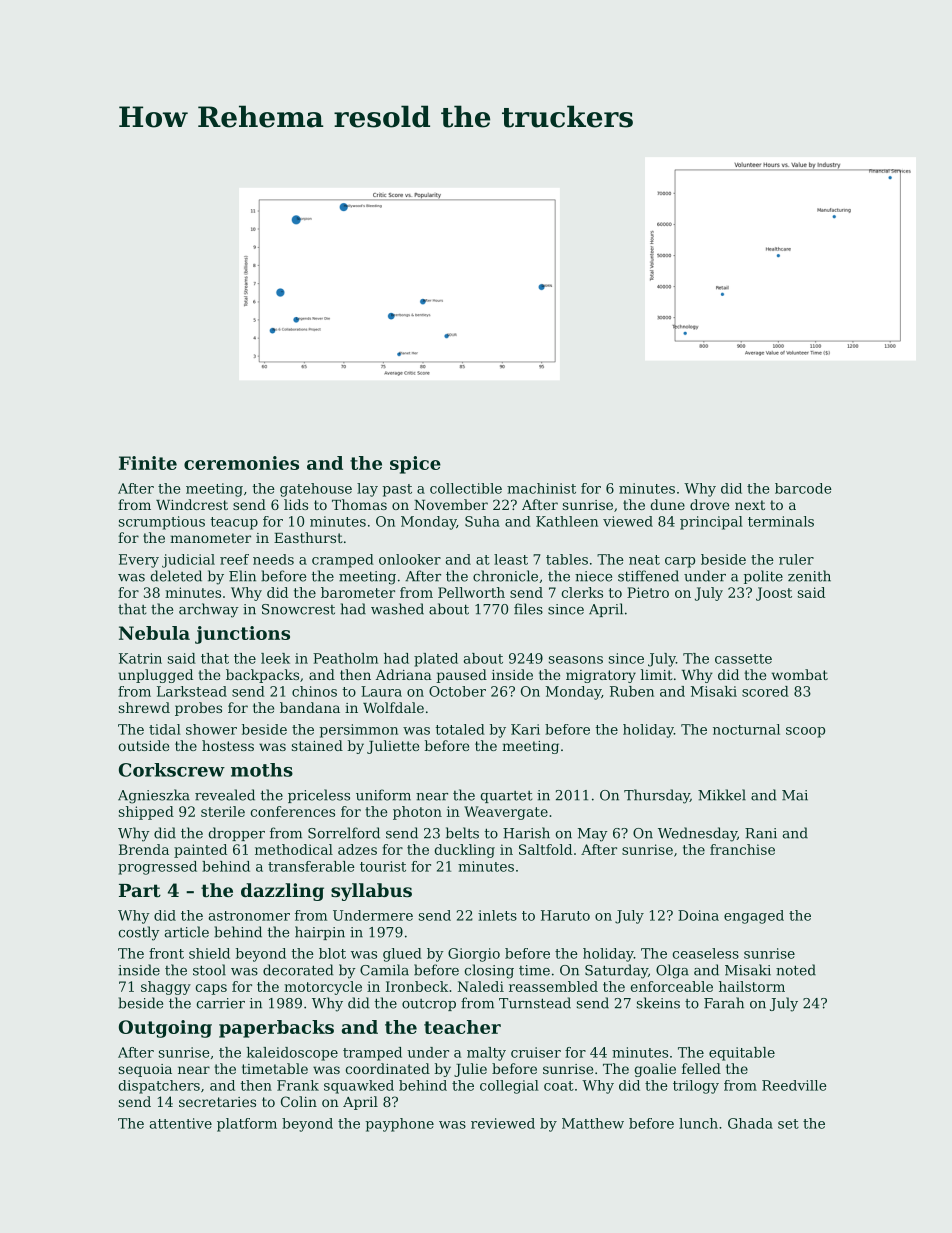 Image resolution: width=952 pixels, height=1233 pixels. I want to click on barcode, so click(803, 488).
